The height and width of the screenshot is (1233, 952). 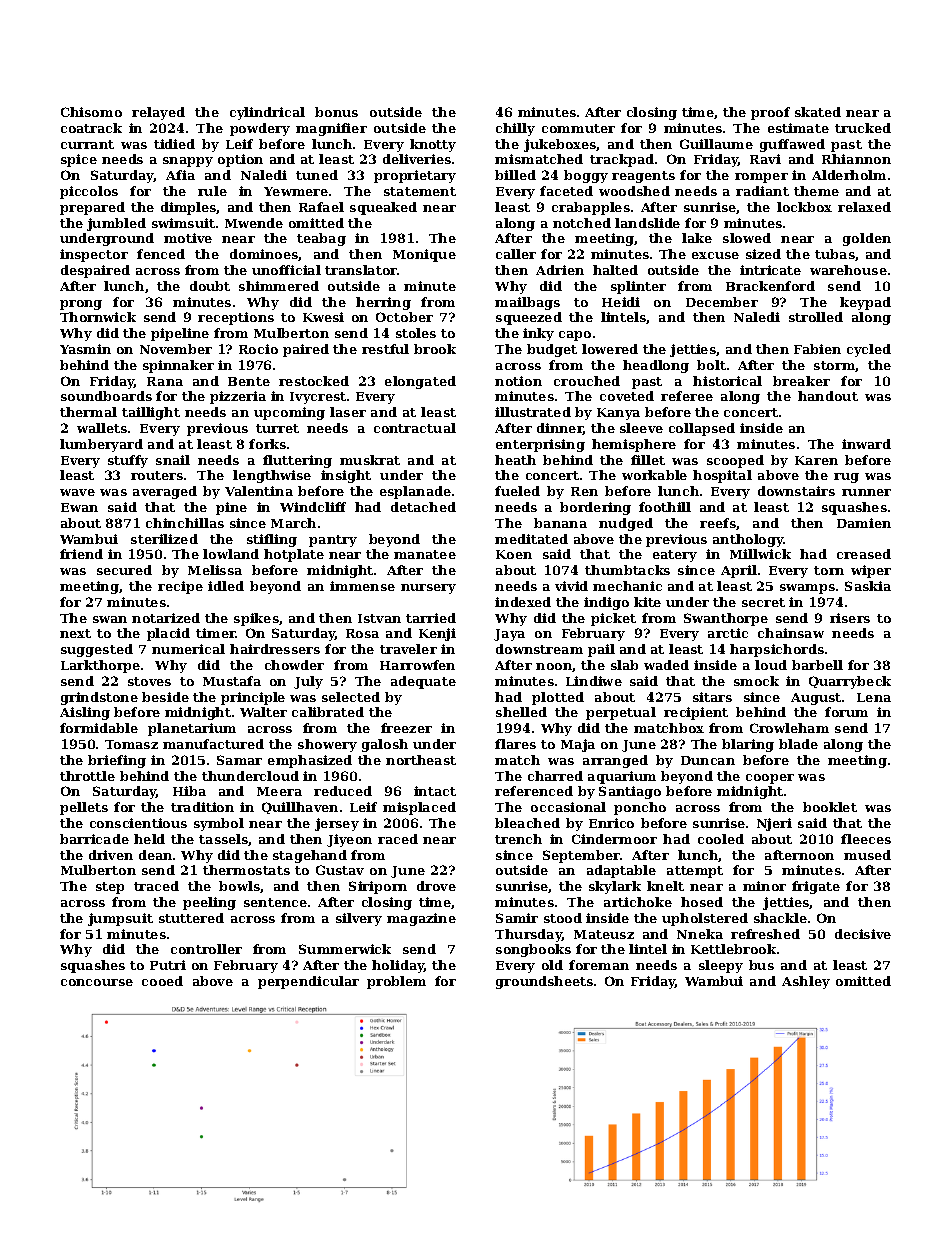 I want to click on Chisomo, so click(x=91, y=112).
